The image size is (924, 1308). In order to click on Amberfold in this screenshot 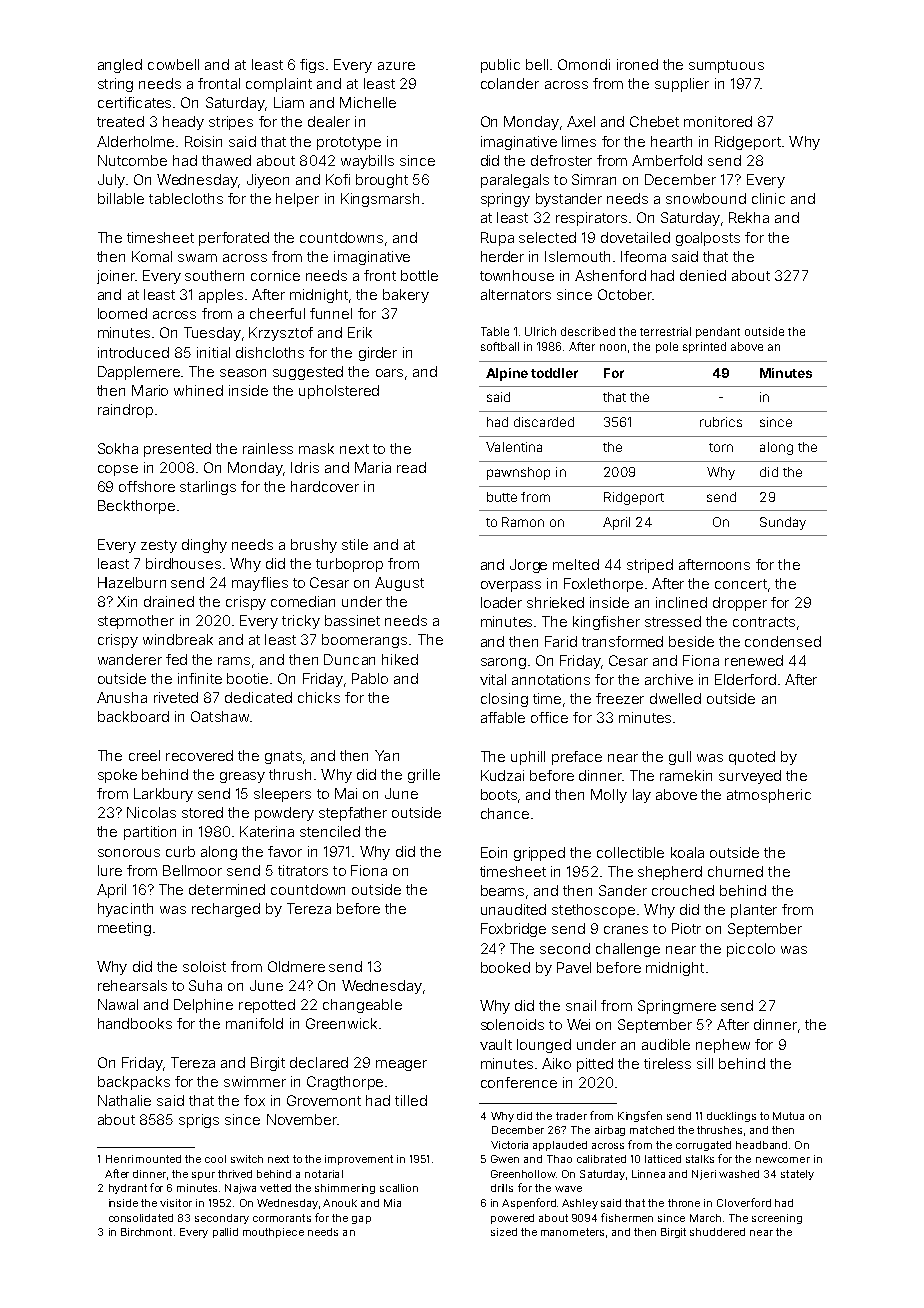, I will do `click(667, 160)`.
